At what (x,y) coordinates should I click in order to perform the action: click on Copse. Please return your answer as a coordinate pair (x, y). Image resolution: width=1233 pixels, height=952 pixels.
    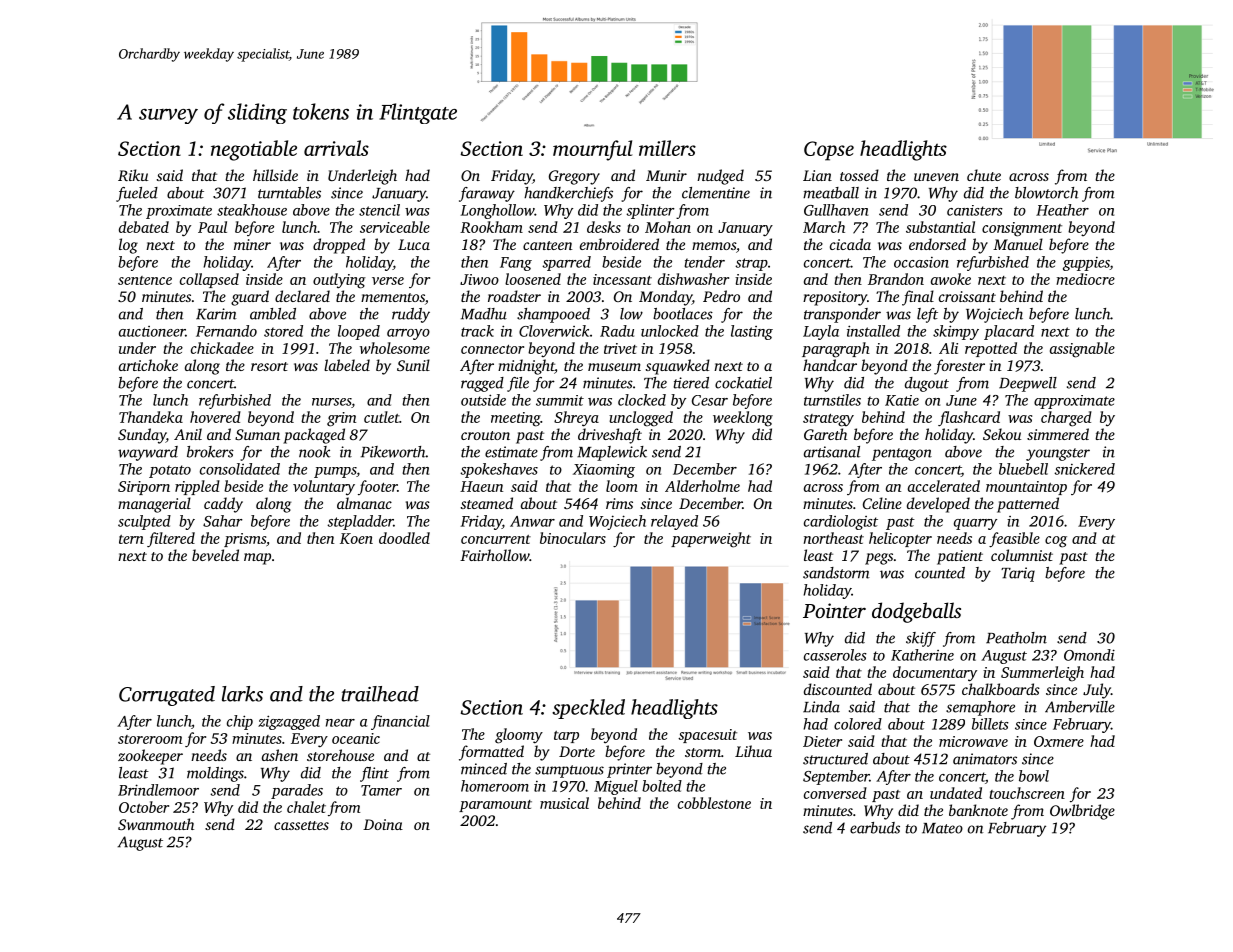
    Looking at the image, I should click on (829, 151).
